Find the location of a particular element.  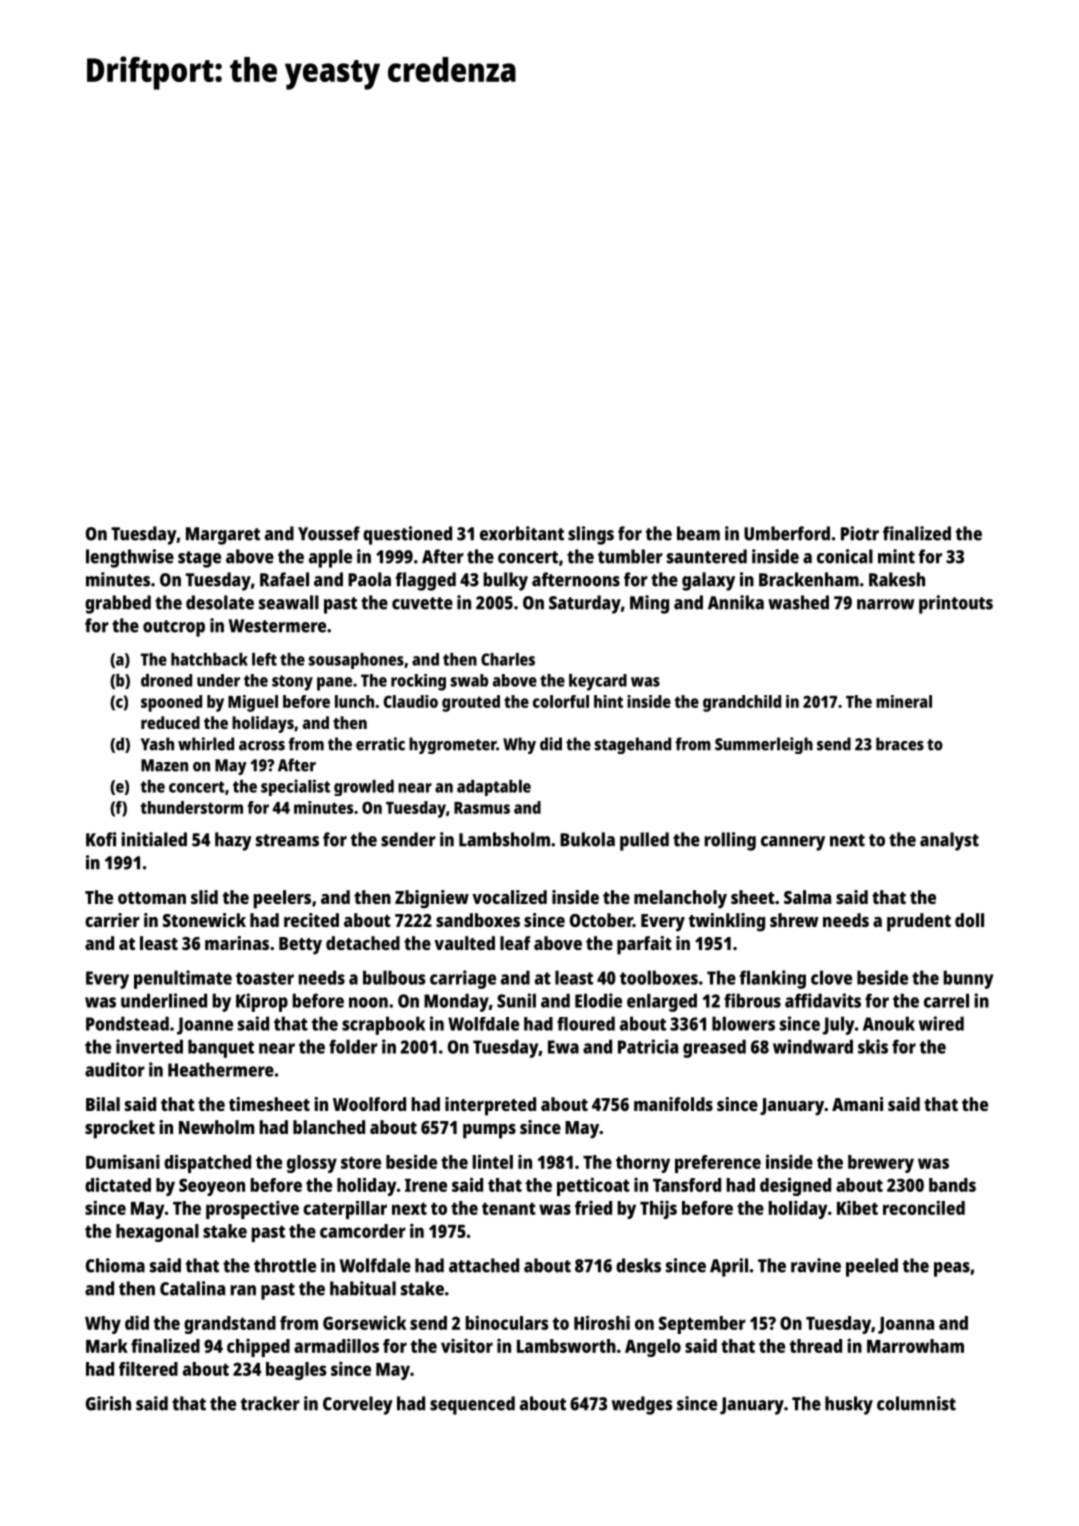

floured is located at coordinates (586, 1023).
